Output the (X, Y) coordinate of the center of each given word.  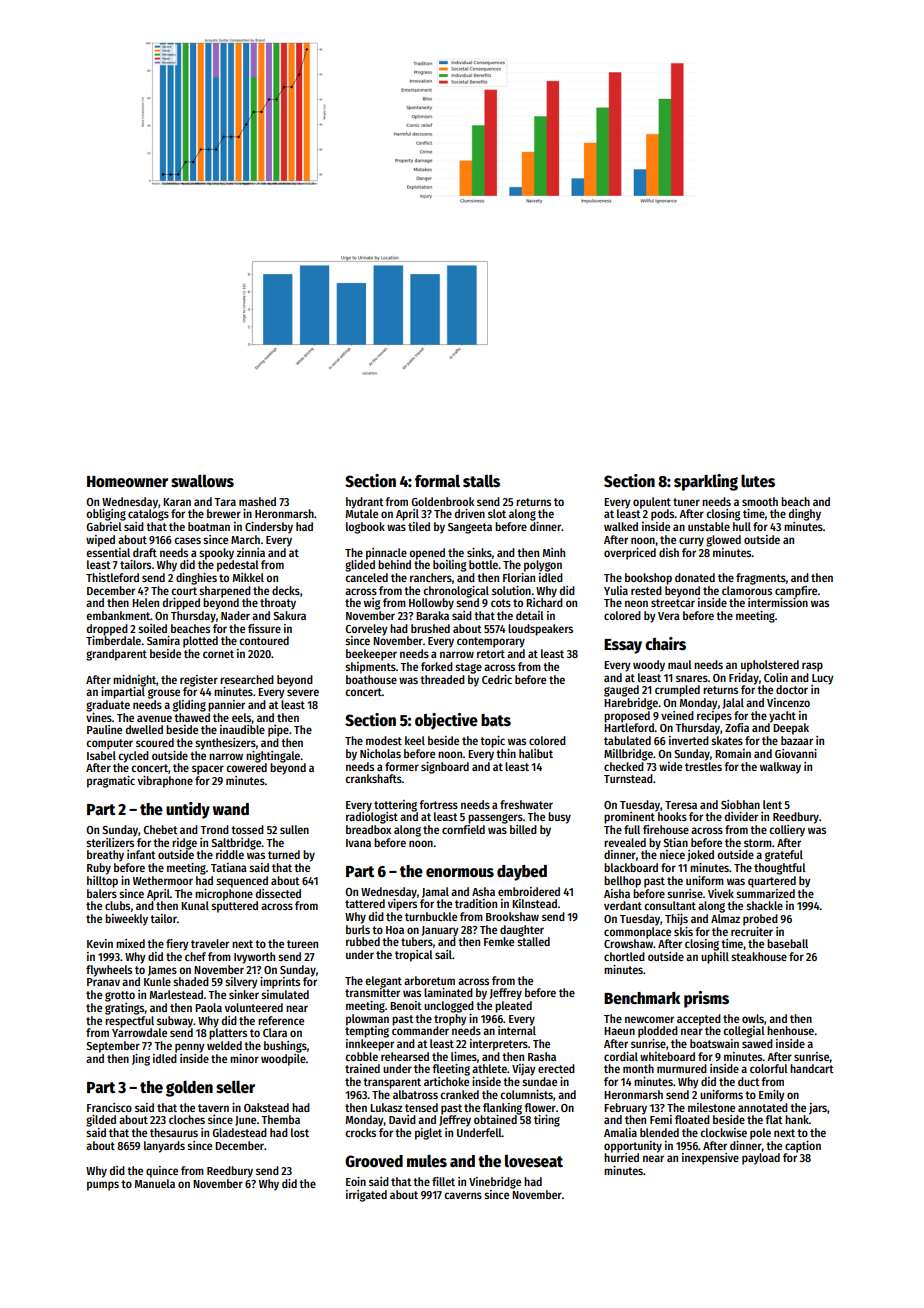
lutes (758, 480)
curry (691, 542)
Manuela (155, 1183)
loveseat (534, 1161)
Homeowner (127, 482)
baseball (787, 943)
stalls (481, 481)
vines (99, 717)
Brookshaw (512, 916)
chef (195, 956)
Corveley (366, 630)
